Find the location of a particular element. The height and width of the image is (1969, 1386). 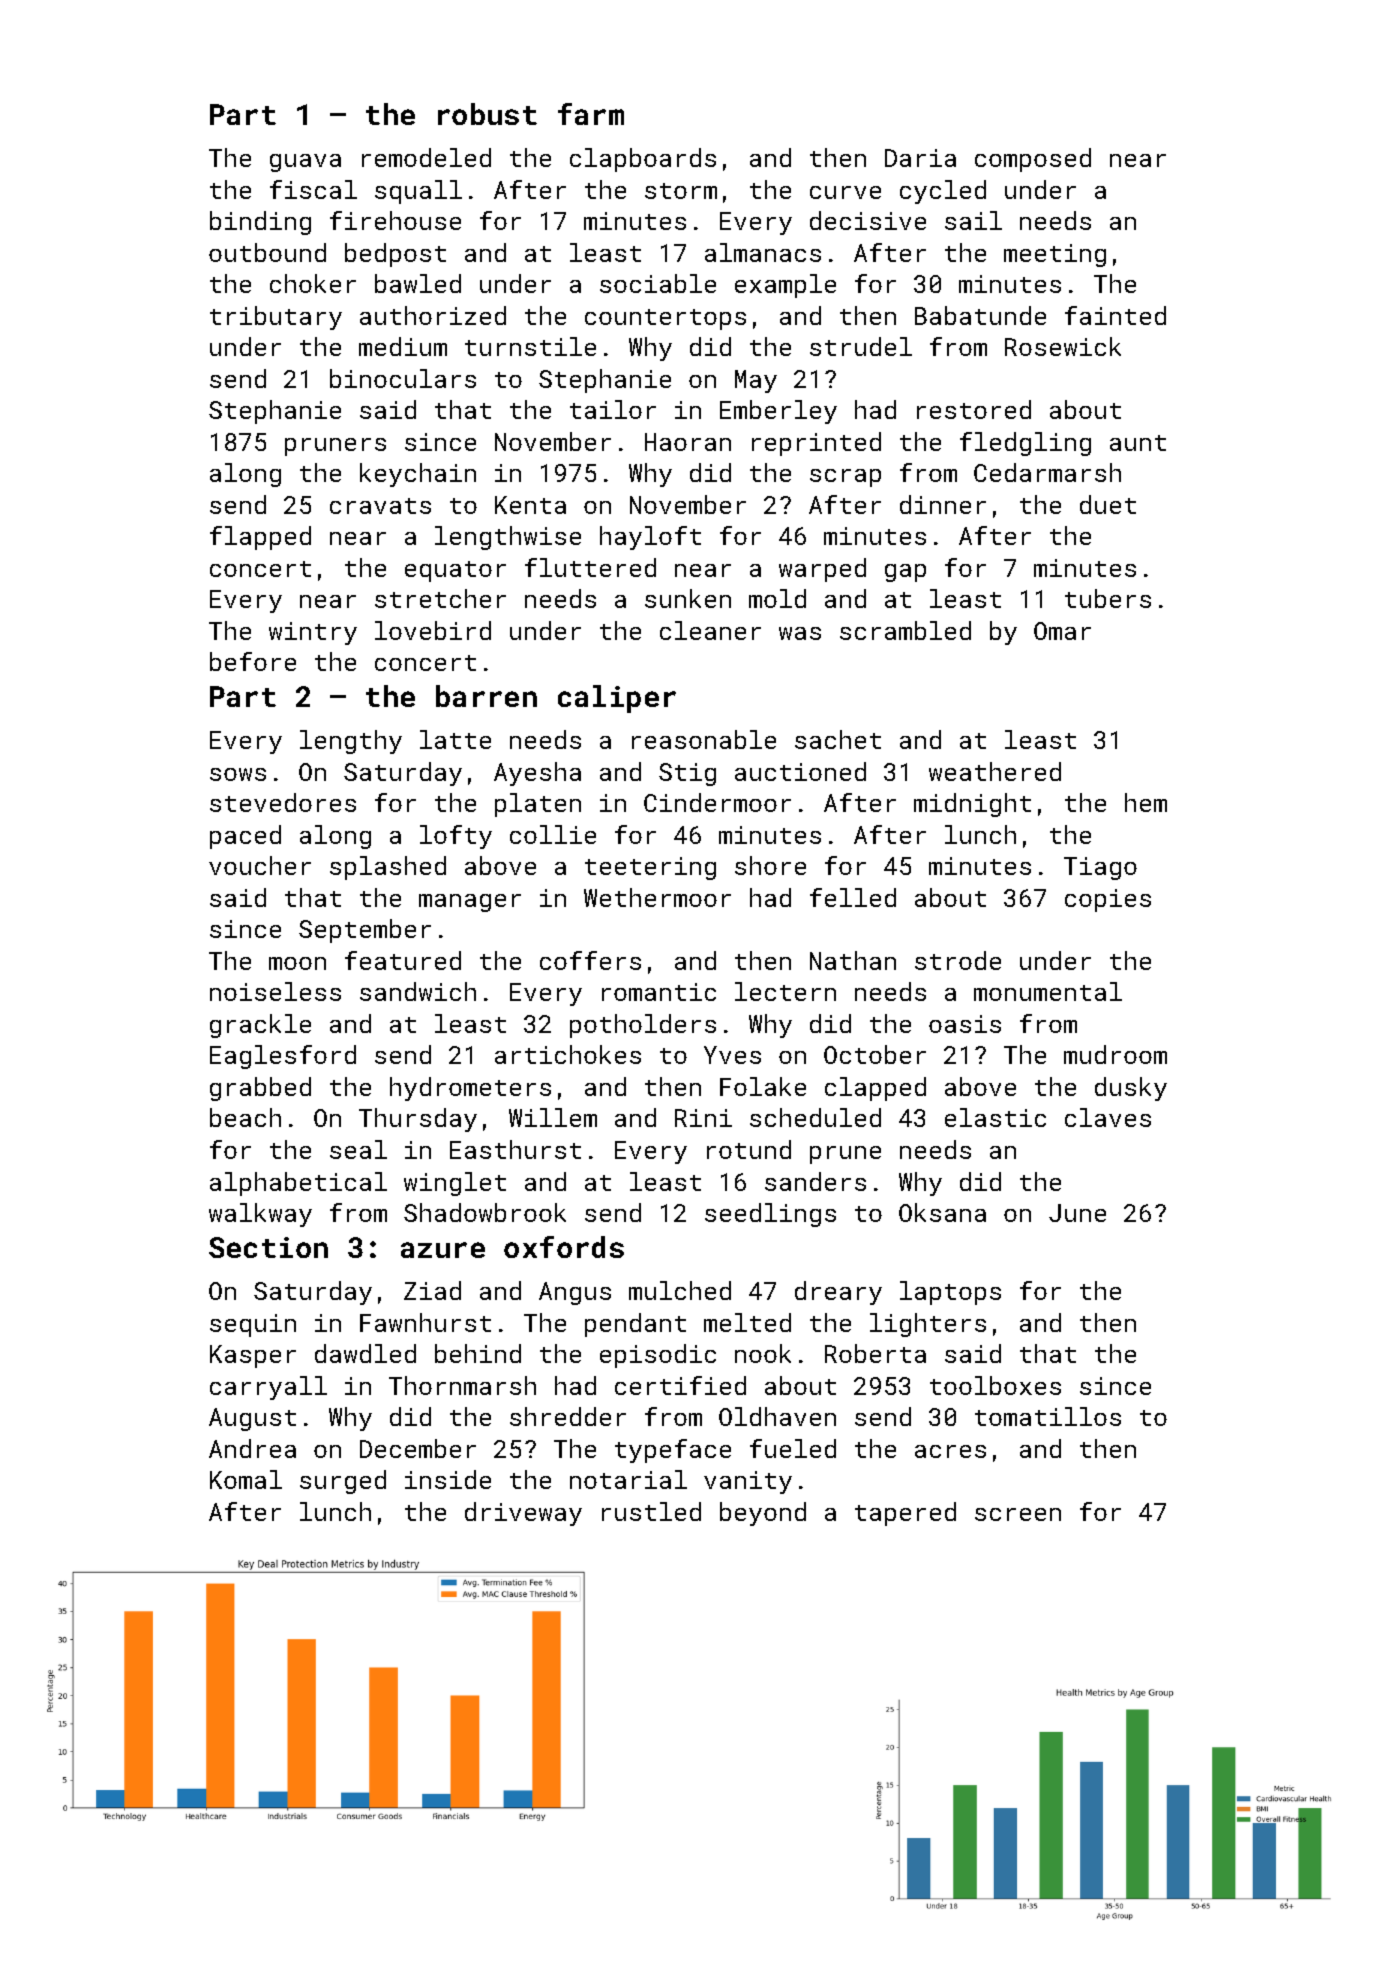

guava is located at coordinates (305, 163).
